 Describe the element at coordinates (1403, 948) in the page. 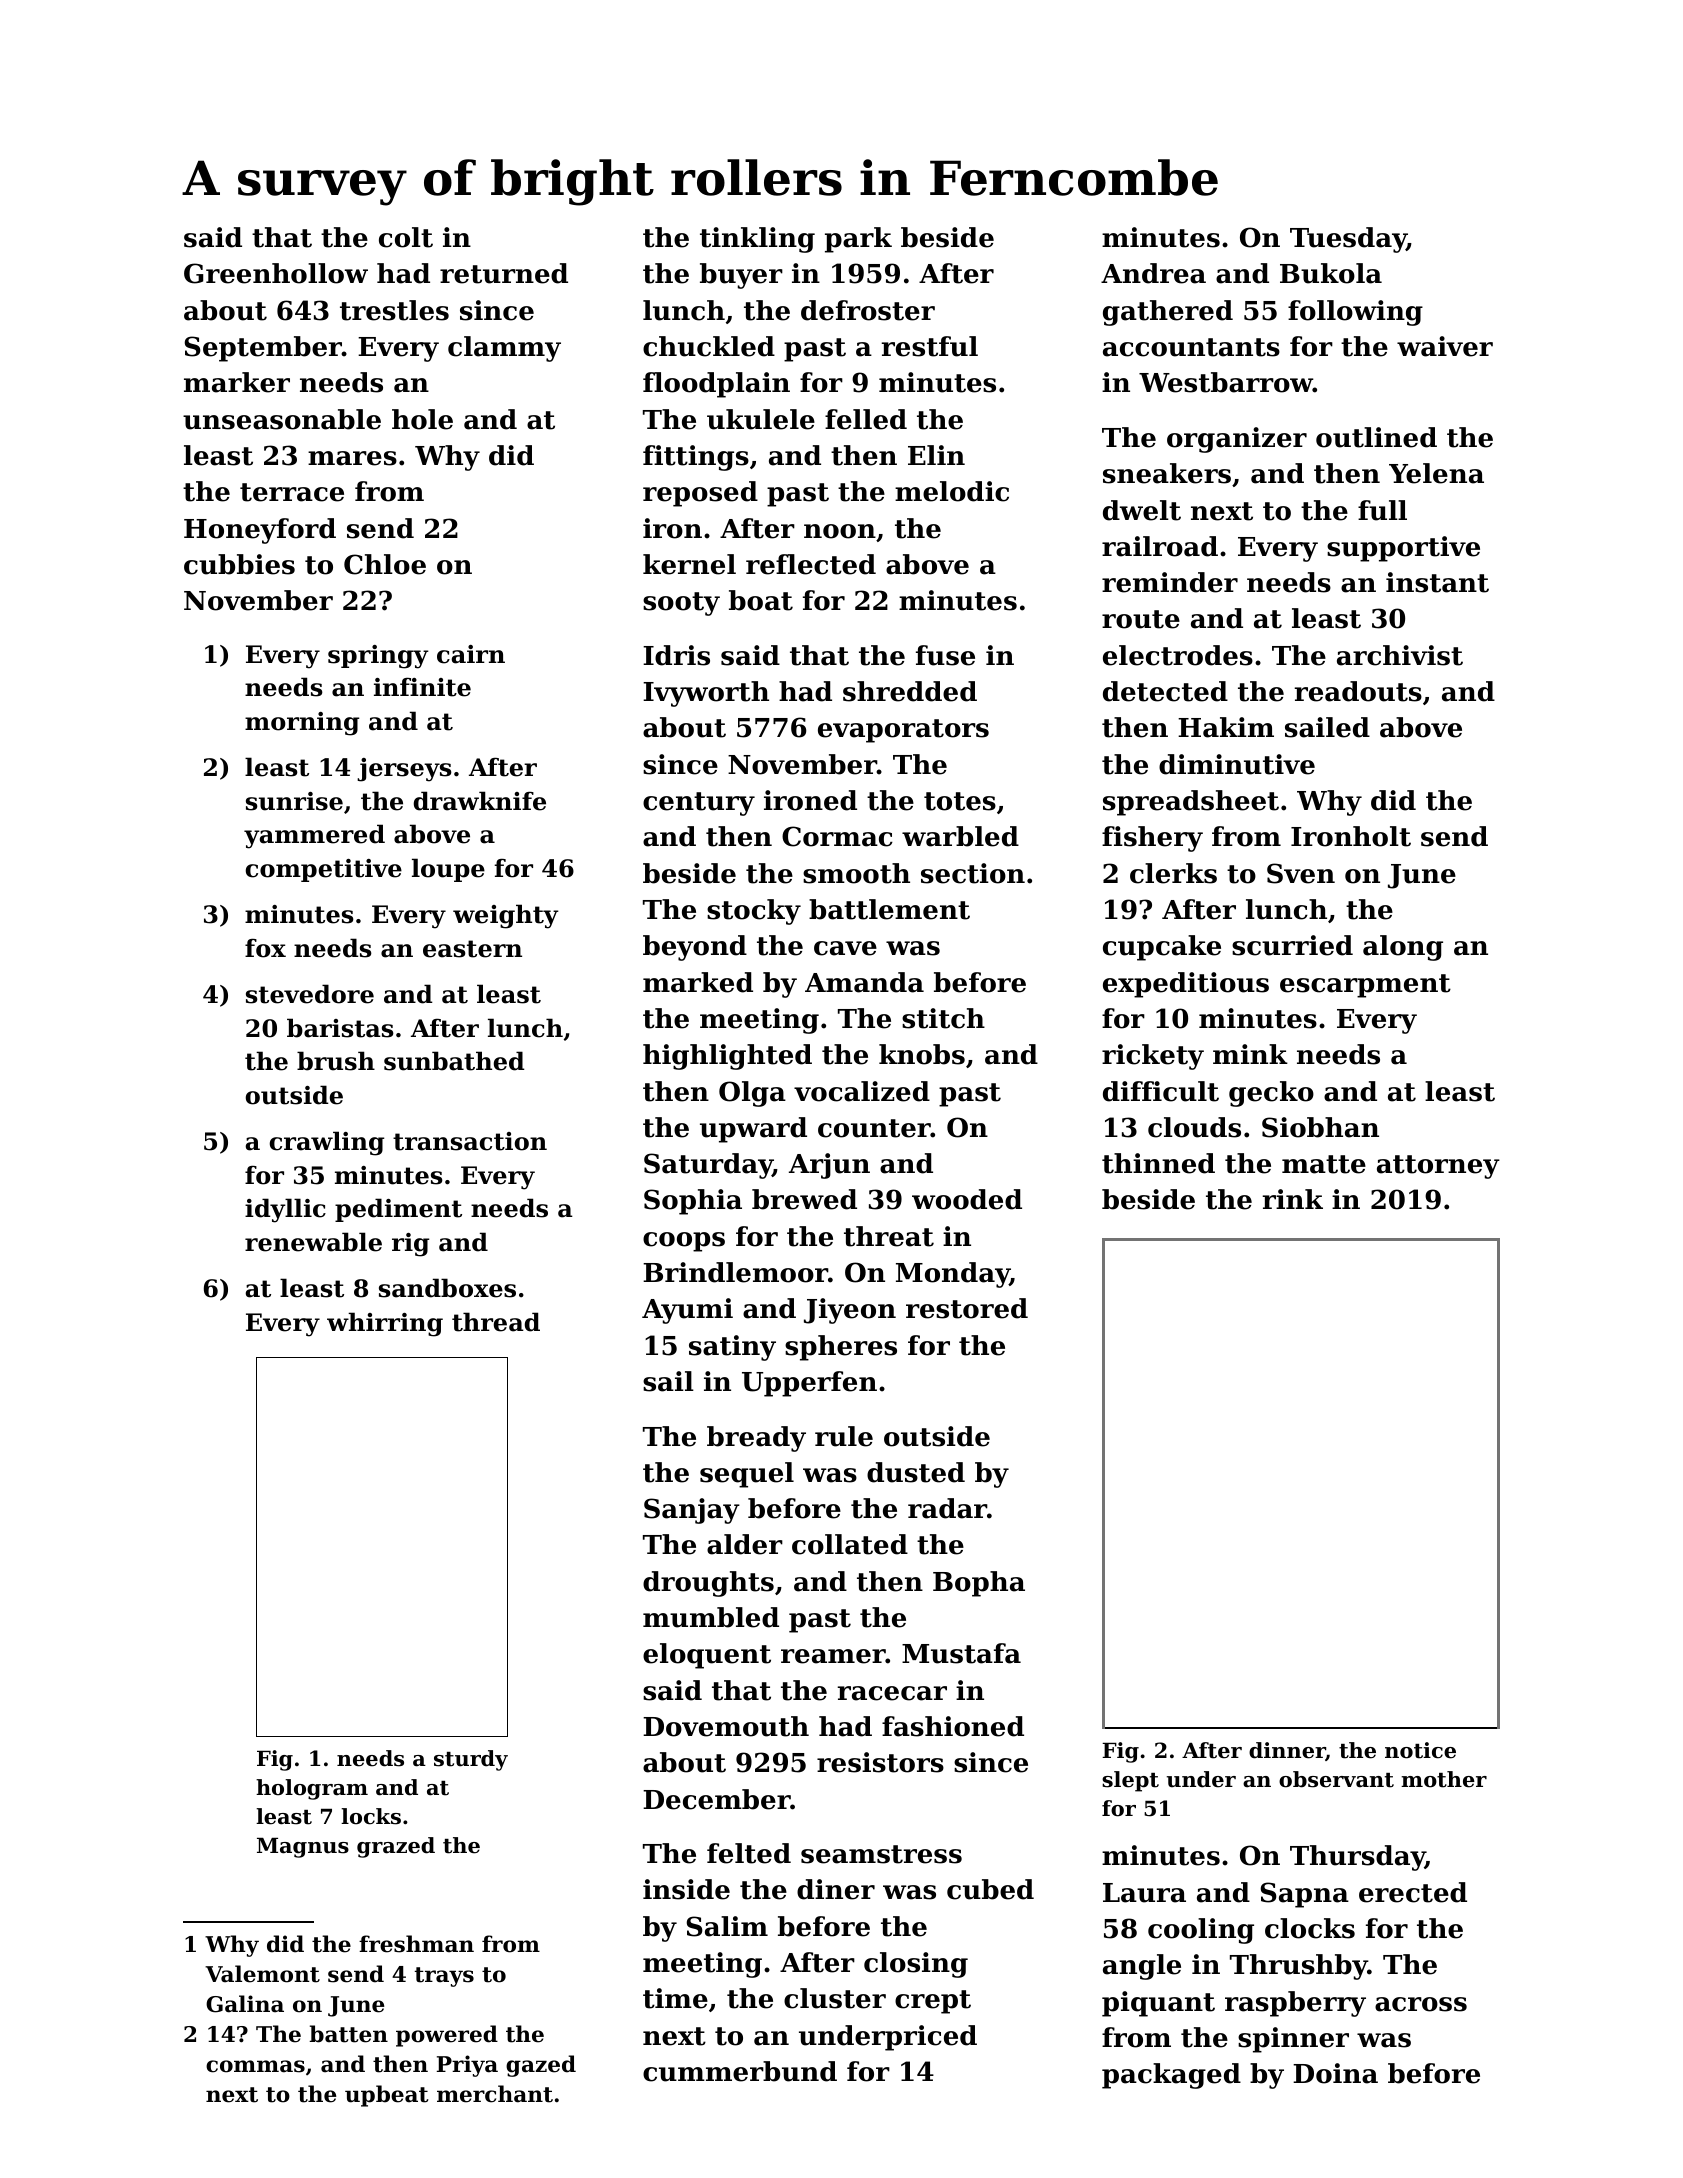

I see `along` at that location.
